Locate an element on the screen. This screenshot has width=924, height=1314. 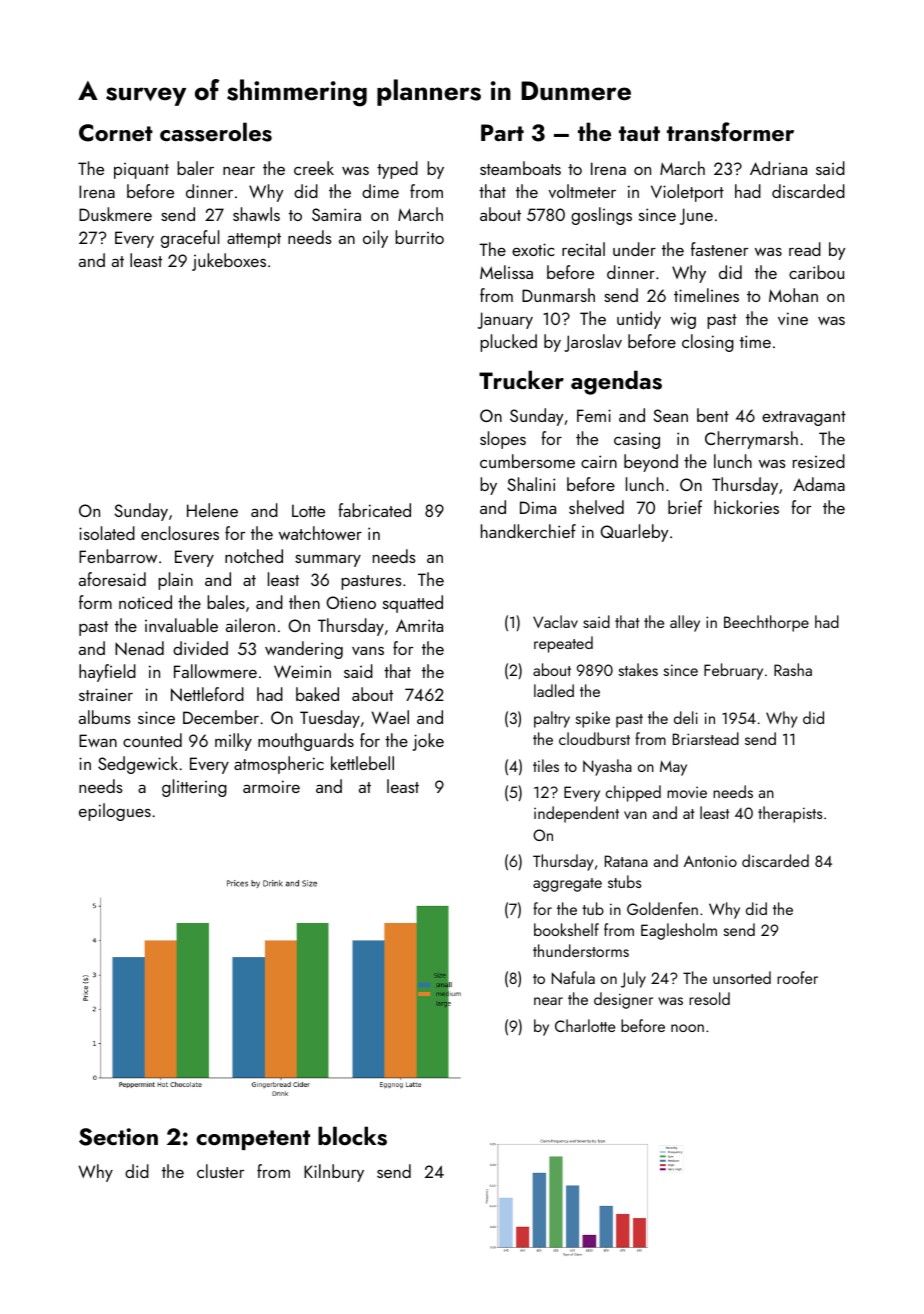
competent is located at coordinates (253, 1140).
